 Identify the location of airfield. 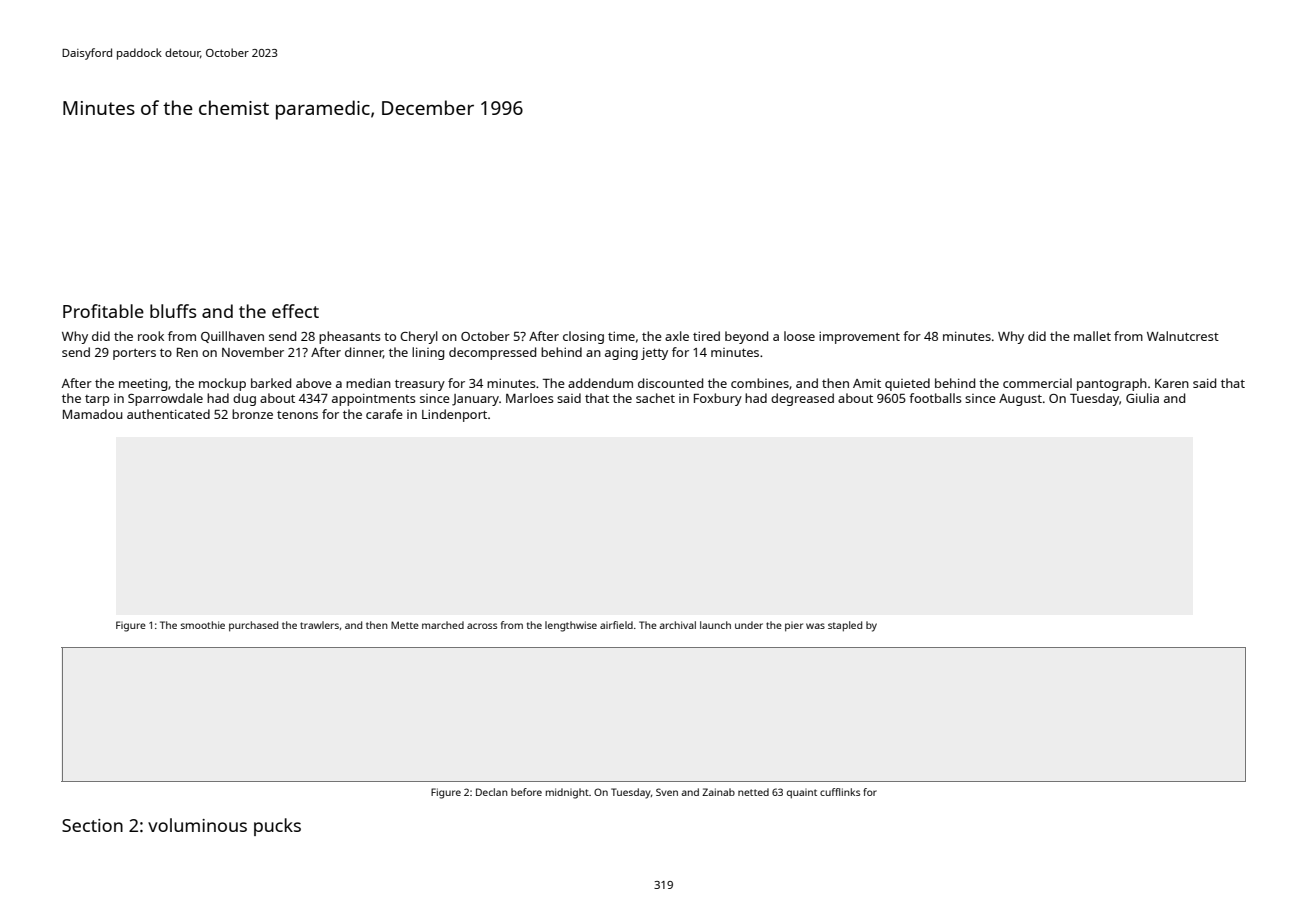
(616, 625).
